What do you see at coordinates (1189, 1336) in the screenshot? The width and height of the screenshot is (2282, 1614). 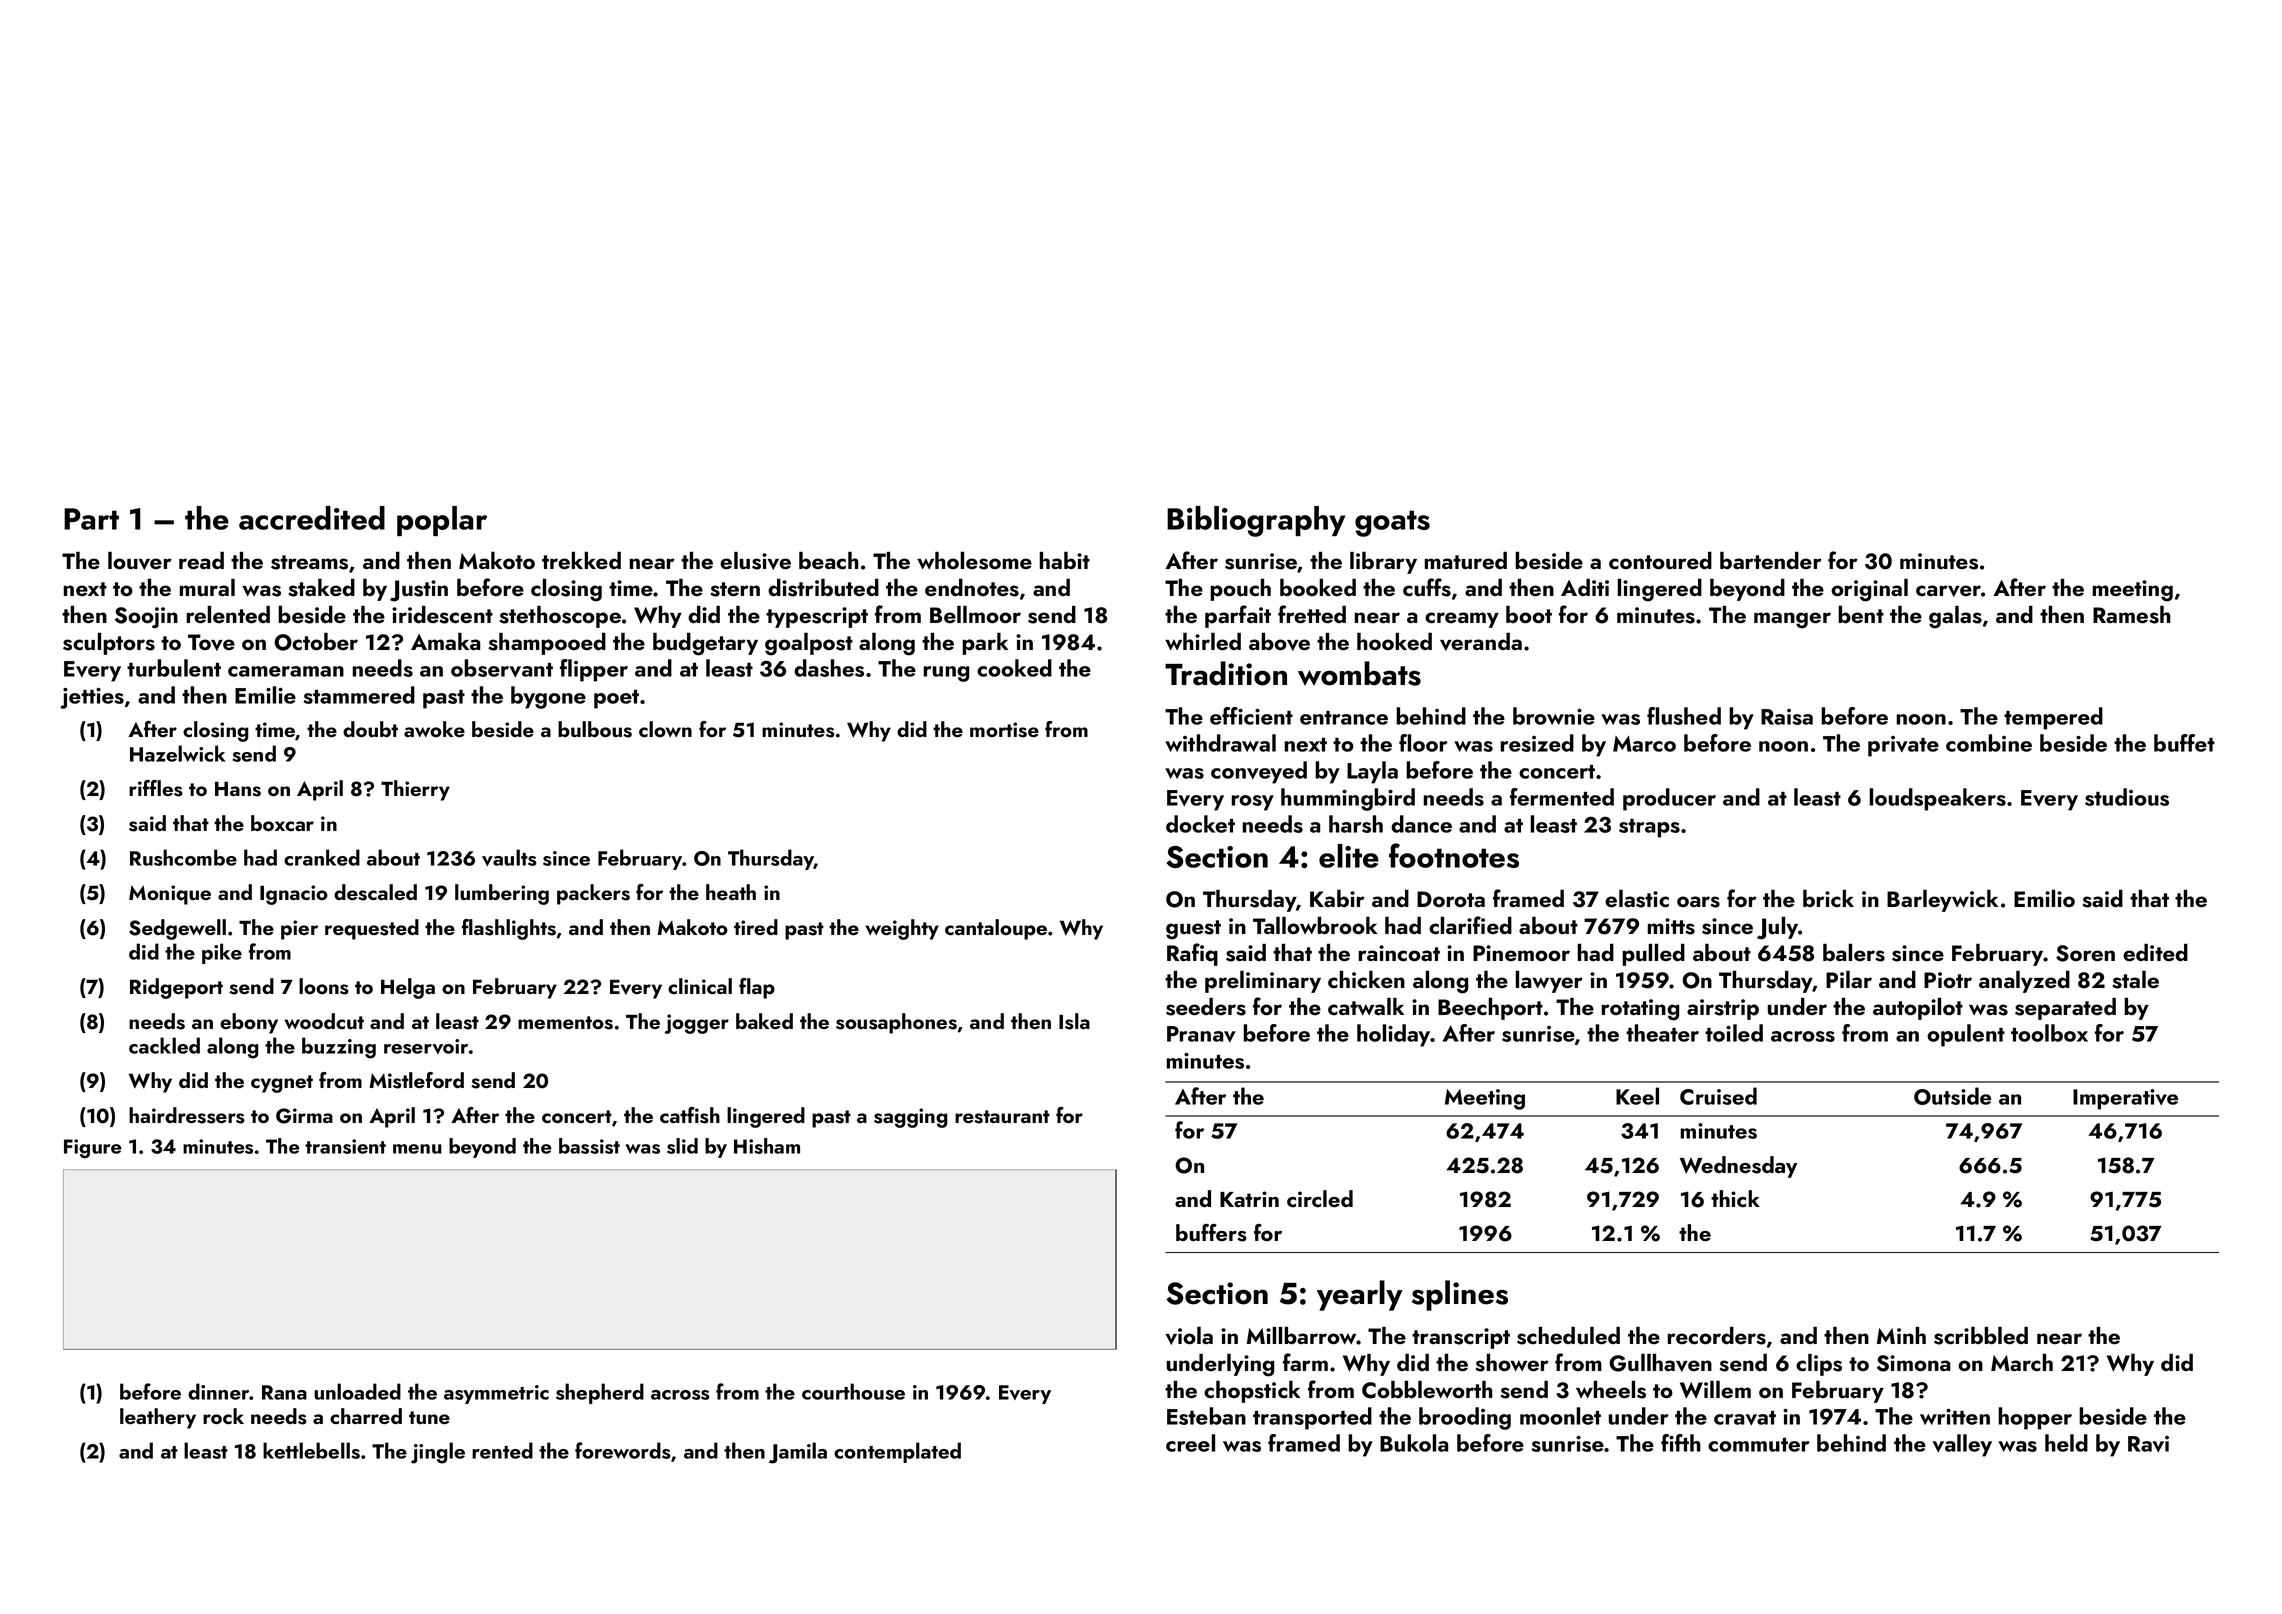 I see `viola` at bounding box center [1189, 1336].
